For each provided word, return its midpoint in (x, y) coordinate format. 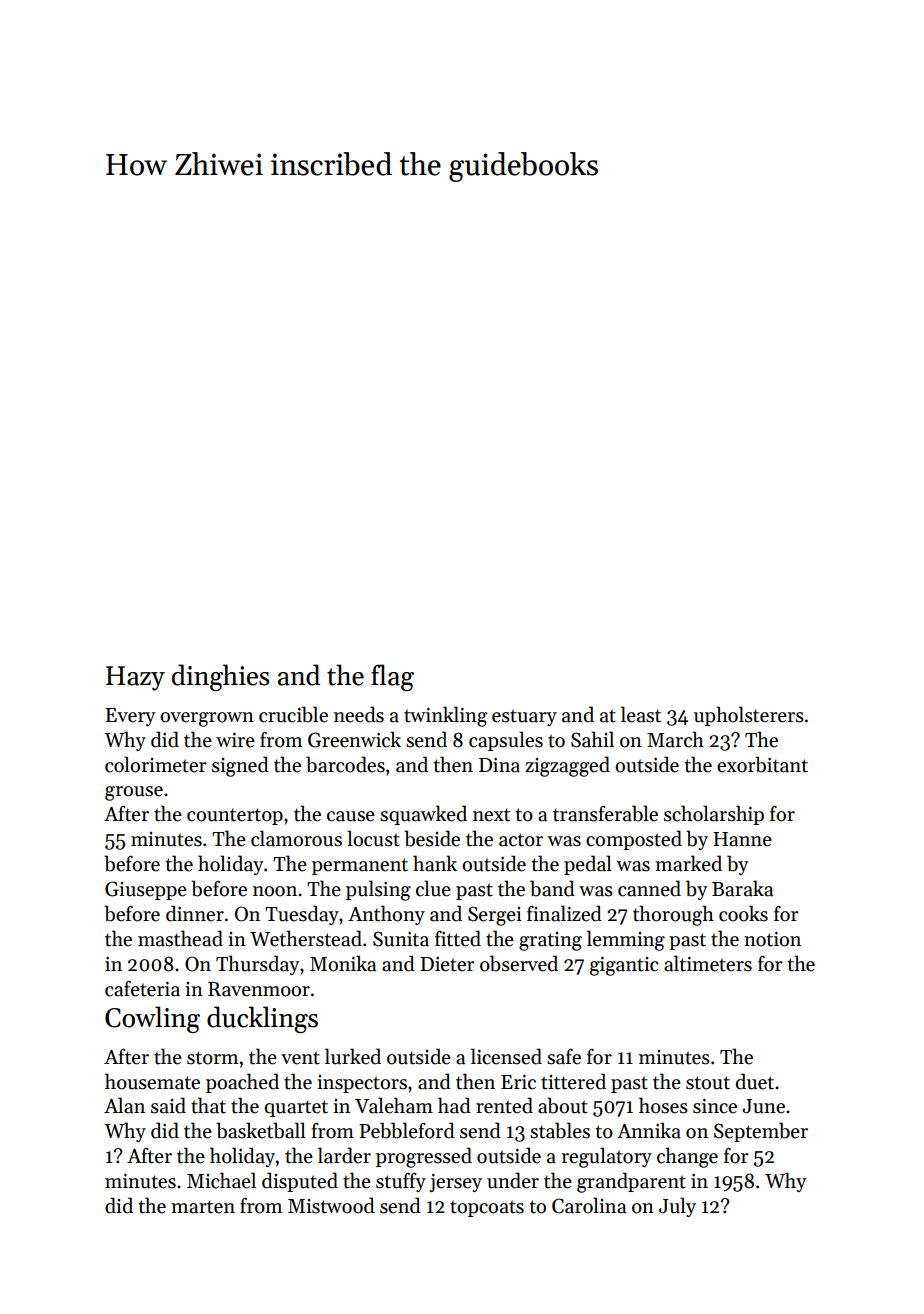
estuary (524, 717)
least (641, 714)
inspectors (362, 1084)
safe (564, 1057)
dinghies (221, 677)
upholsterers (749, 716)
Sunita (401, 939)
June (763, 1106)
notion (772, 939)
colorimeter (156, 764)
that (208, 1105)
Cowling (152, 1019)
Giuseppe (146, 890)
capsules (506, 741)
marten (203, 1207)
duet (755, 1081)
